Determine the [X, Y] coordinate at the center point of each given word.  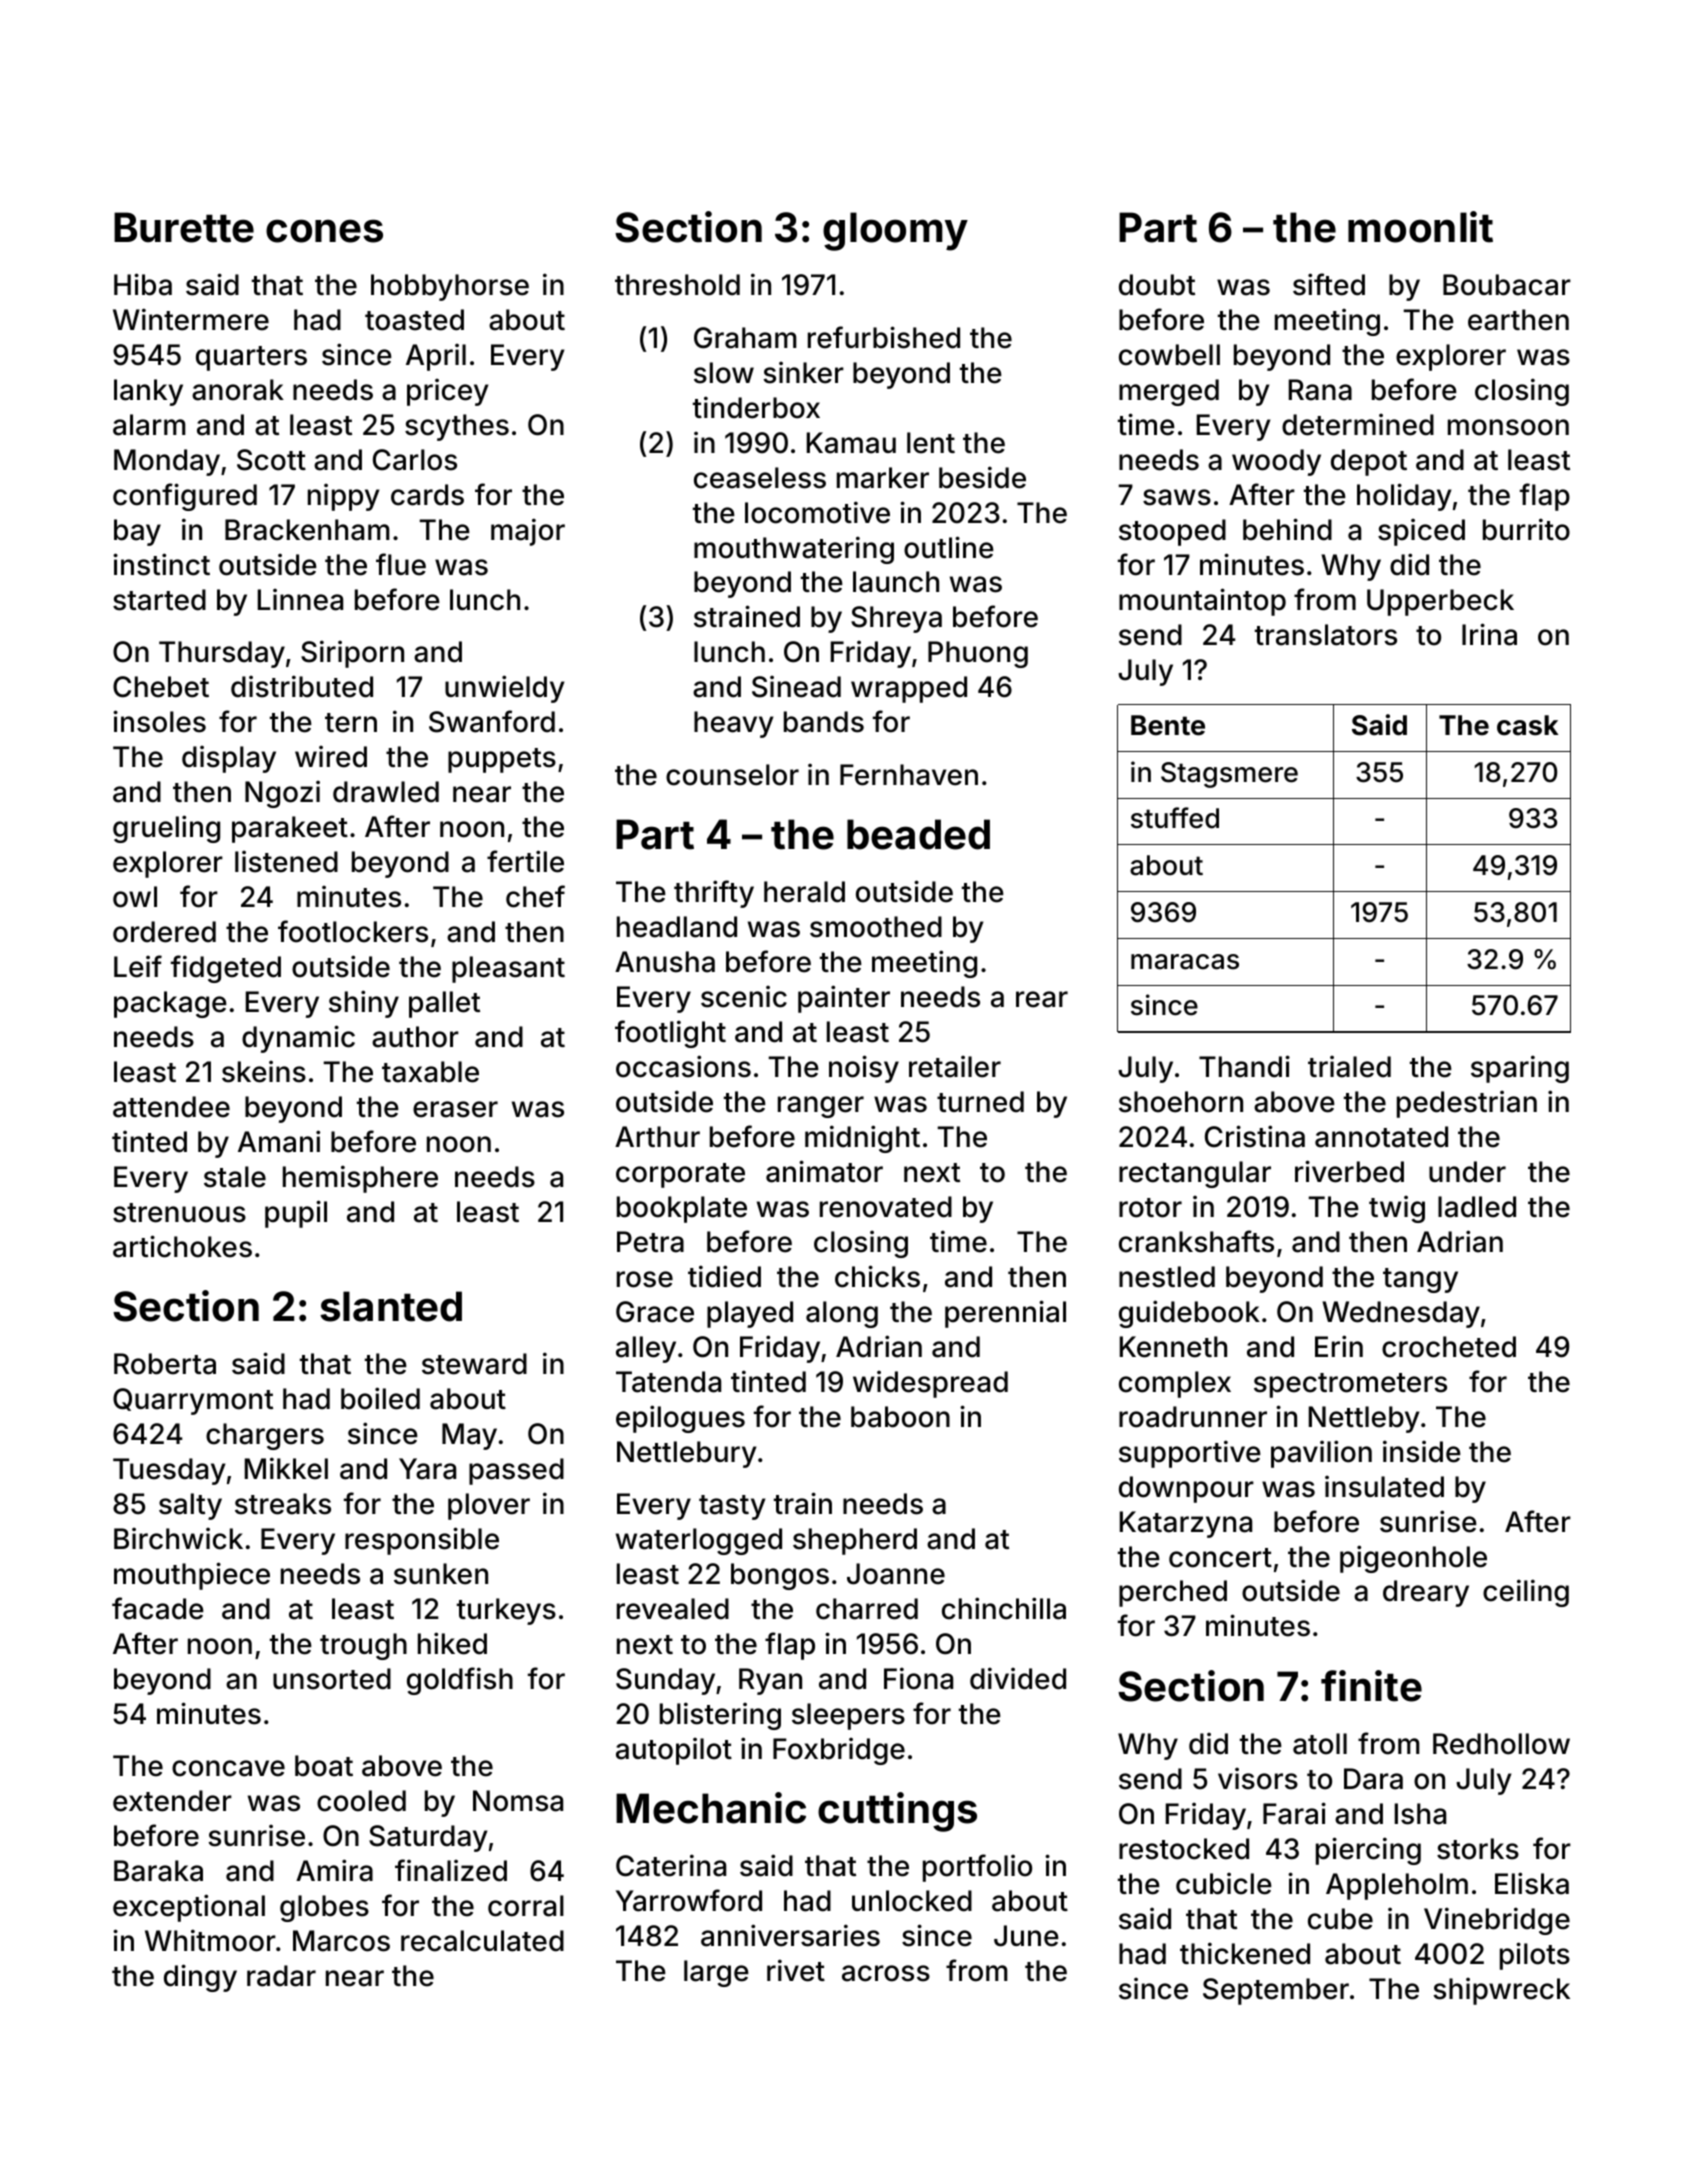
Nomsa [518, 1801]
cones [324, 231]
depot [1369, 462]
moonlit [1420, 227]
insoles [159, 721]
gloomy [895, 231]
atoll [1320, 1744]
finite [1371, 1686]
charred [867, 1609]
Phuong [978, 654]
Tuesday [169, 1471]
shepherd [855, 1541]
